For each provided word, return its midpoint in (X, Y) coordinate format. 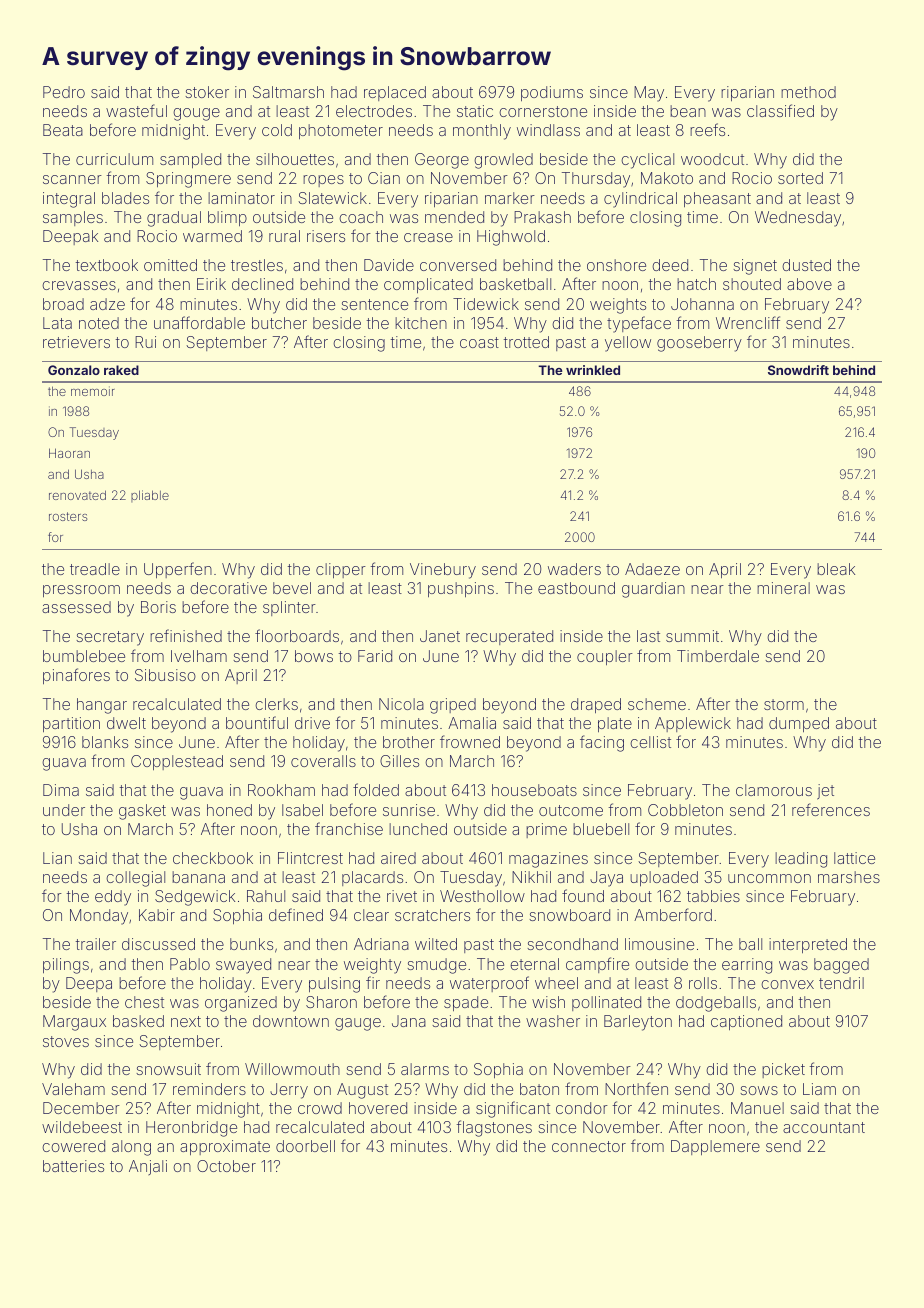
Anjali (148, 1167)
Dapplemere (715, 1147)
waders (574, 569)
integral (69, 200)
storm (784, 704)
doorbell (305, 1146)
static (475, 111)
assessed (76, 607)
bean (688, 111)
